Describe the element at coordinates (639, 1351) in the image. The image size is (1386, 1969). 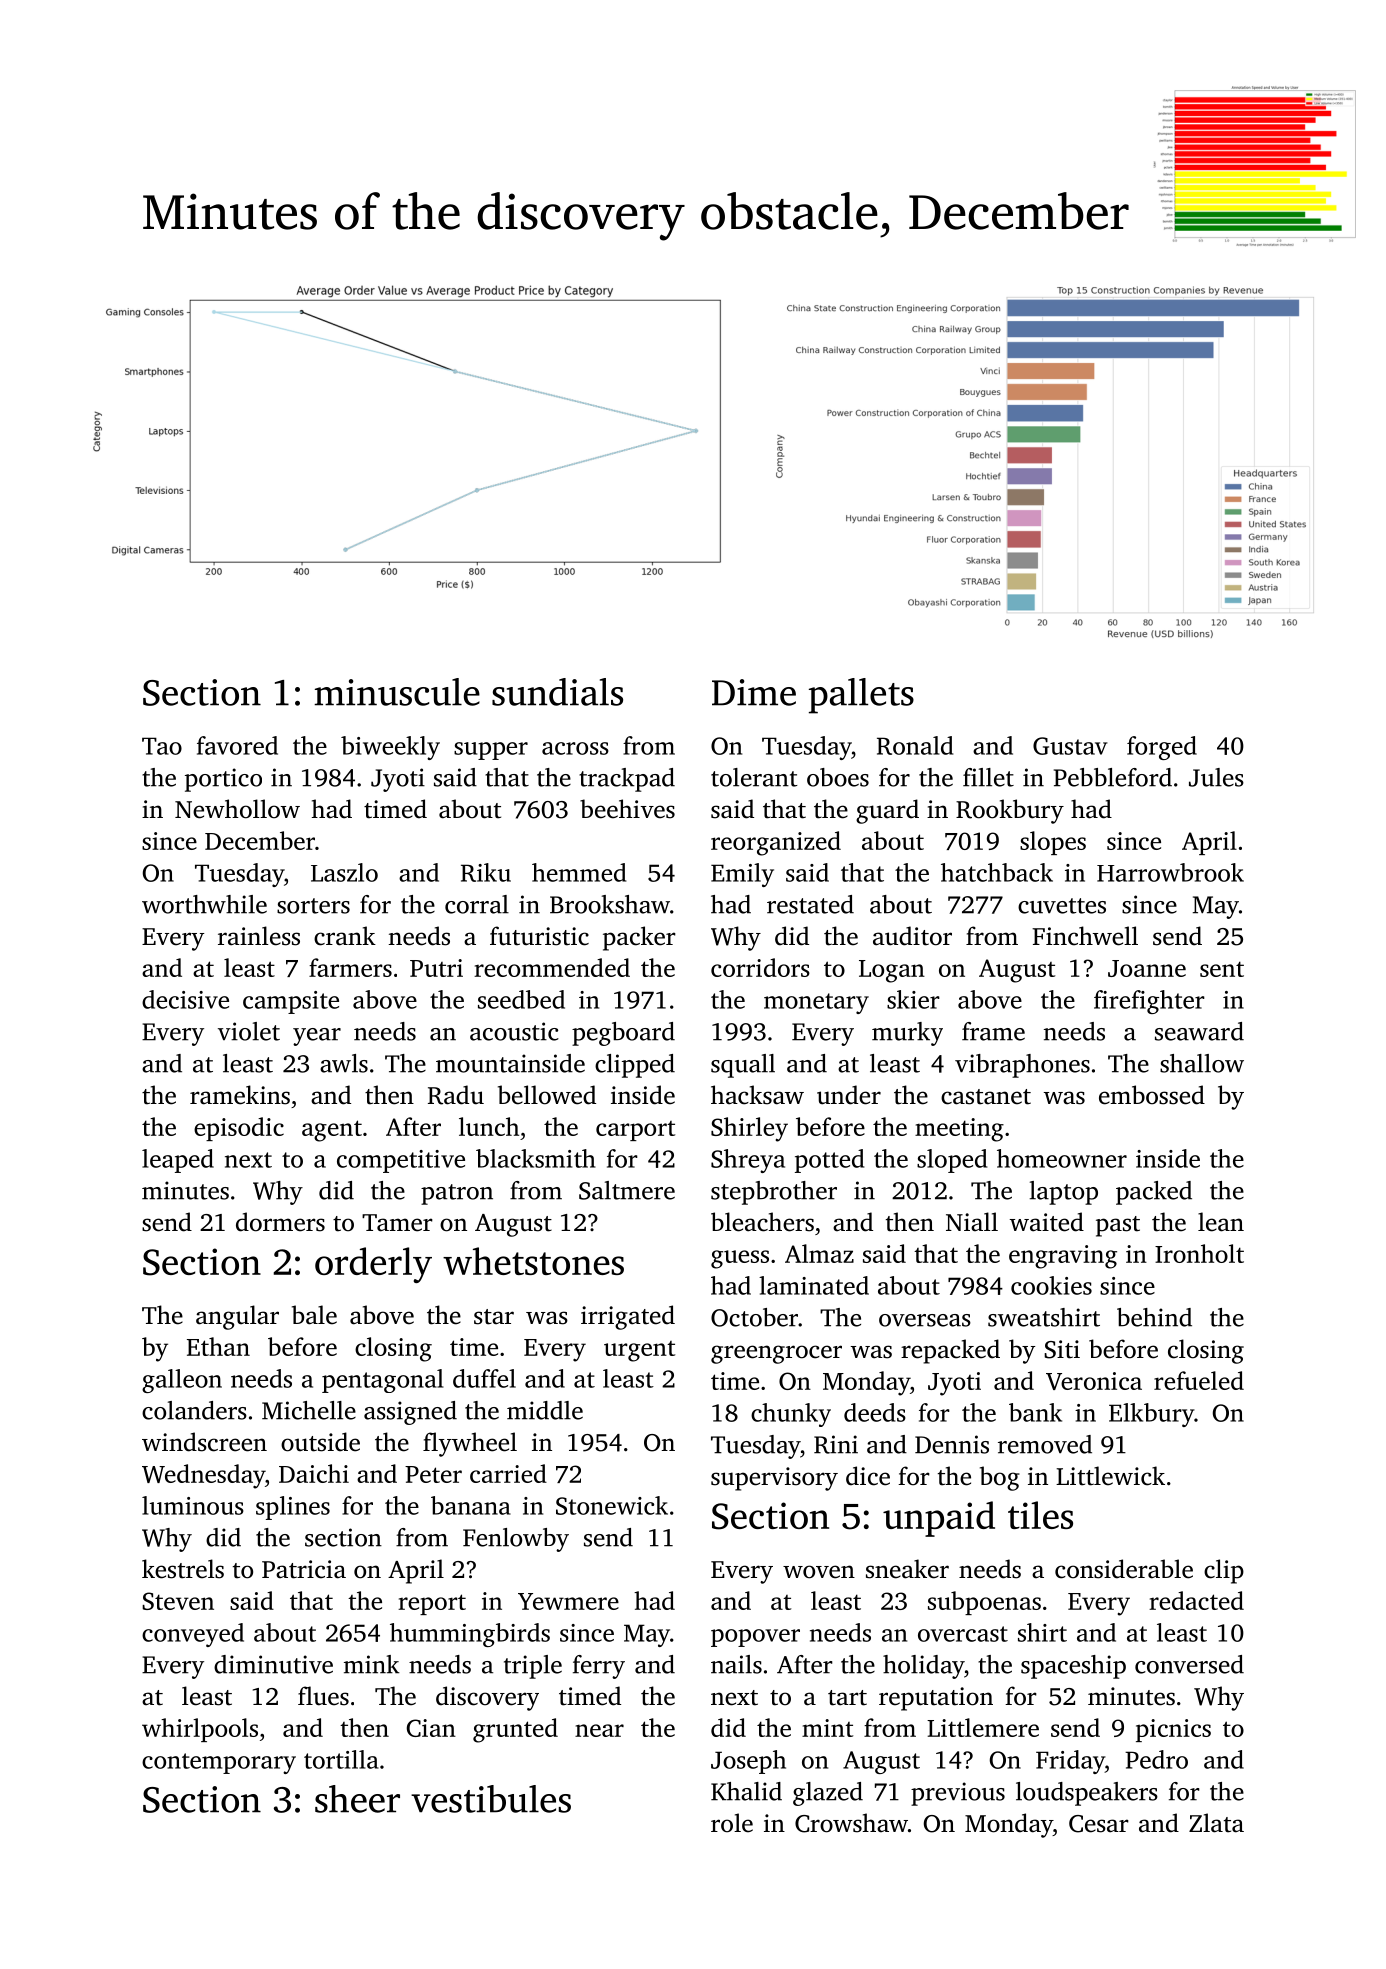
I see `urgent` at that location.
